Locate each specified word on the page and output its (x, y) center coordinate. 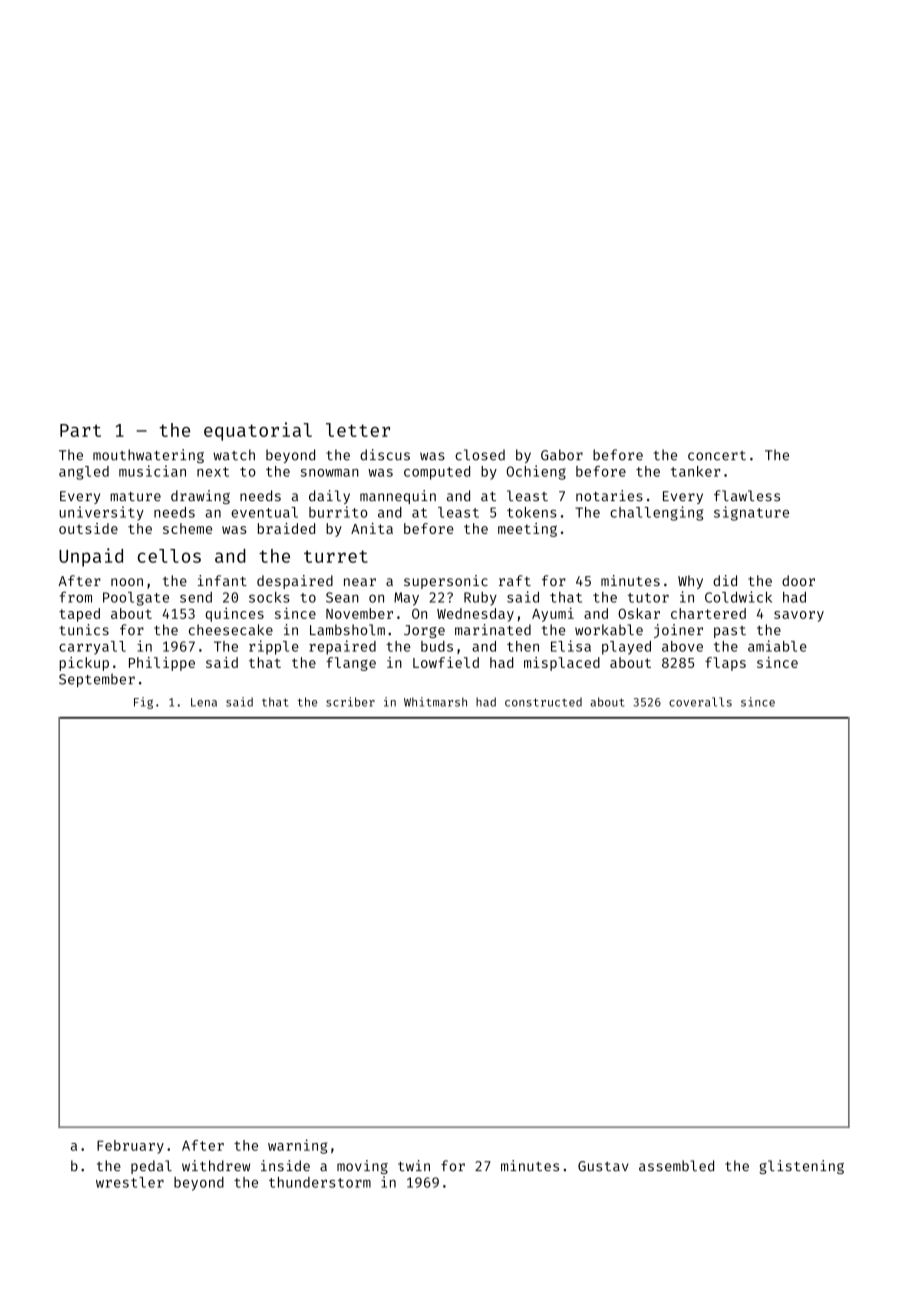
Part (80, 430)
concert (717, 456)
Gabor (562, 455)
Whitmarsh (435, 702)
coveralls (700, 702)
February (130, 1147)
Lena (204, 702)
